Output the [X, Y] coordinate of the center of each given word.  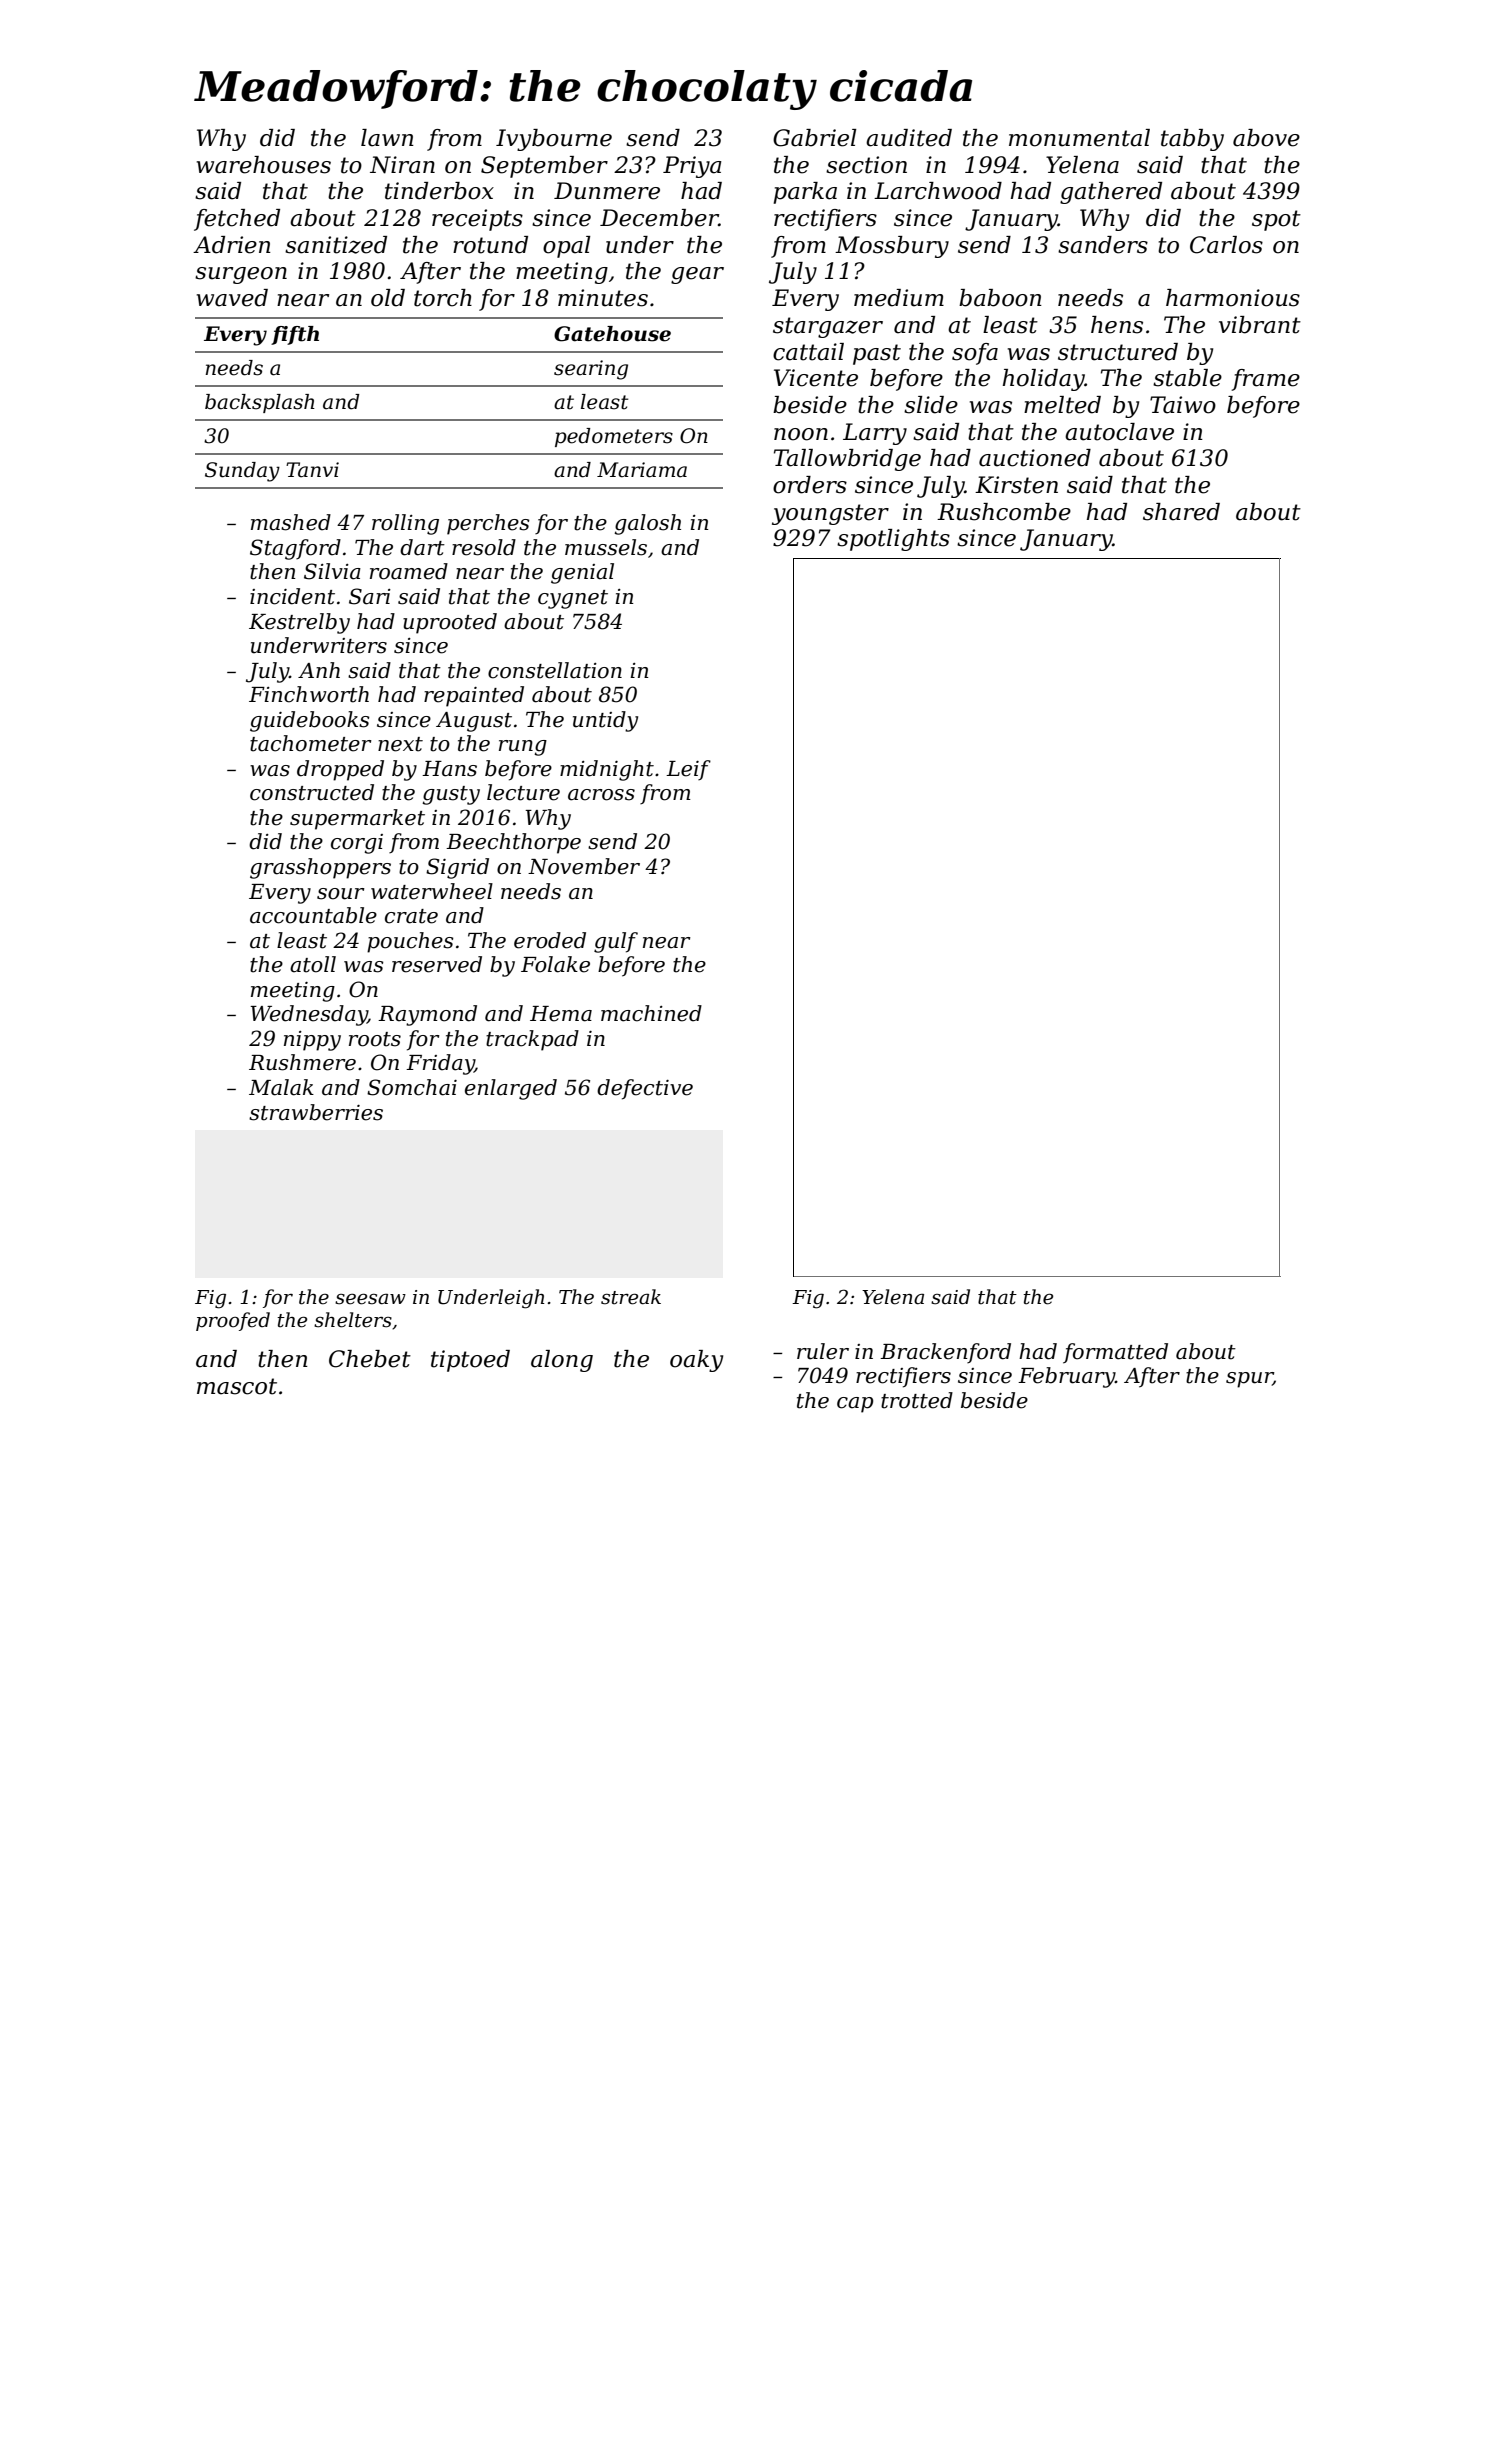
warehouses [264, 165]
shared [1181, 512]
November [584, 866]
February [1066, 1377]
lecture [523, 792]
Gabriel [815, 138]
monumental [1079, 138]
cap [855, 1405]
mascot [237, 1386]
